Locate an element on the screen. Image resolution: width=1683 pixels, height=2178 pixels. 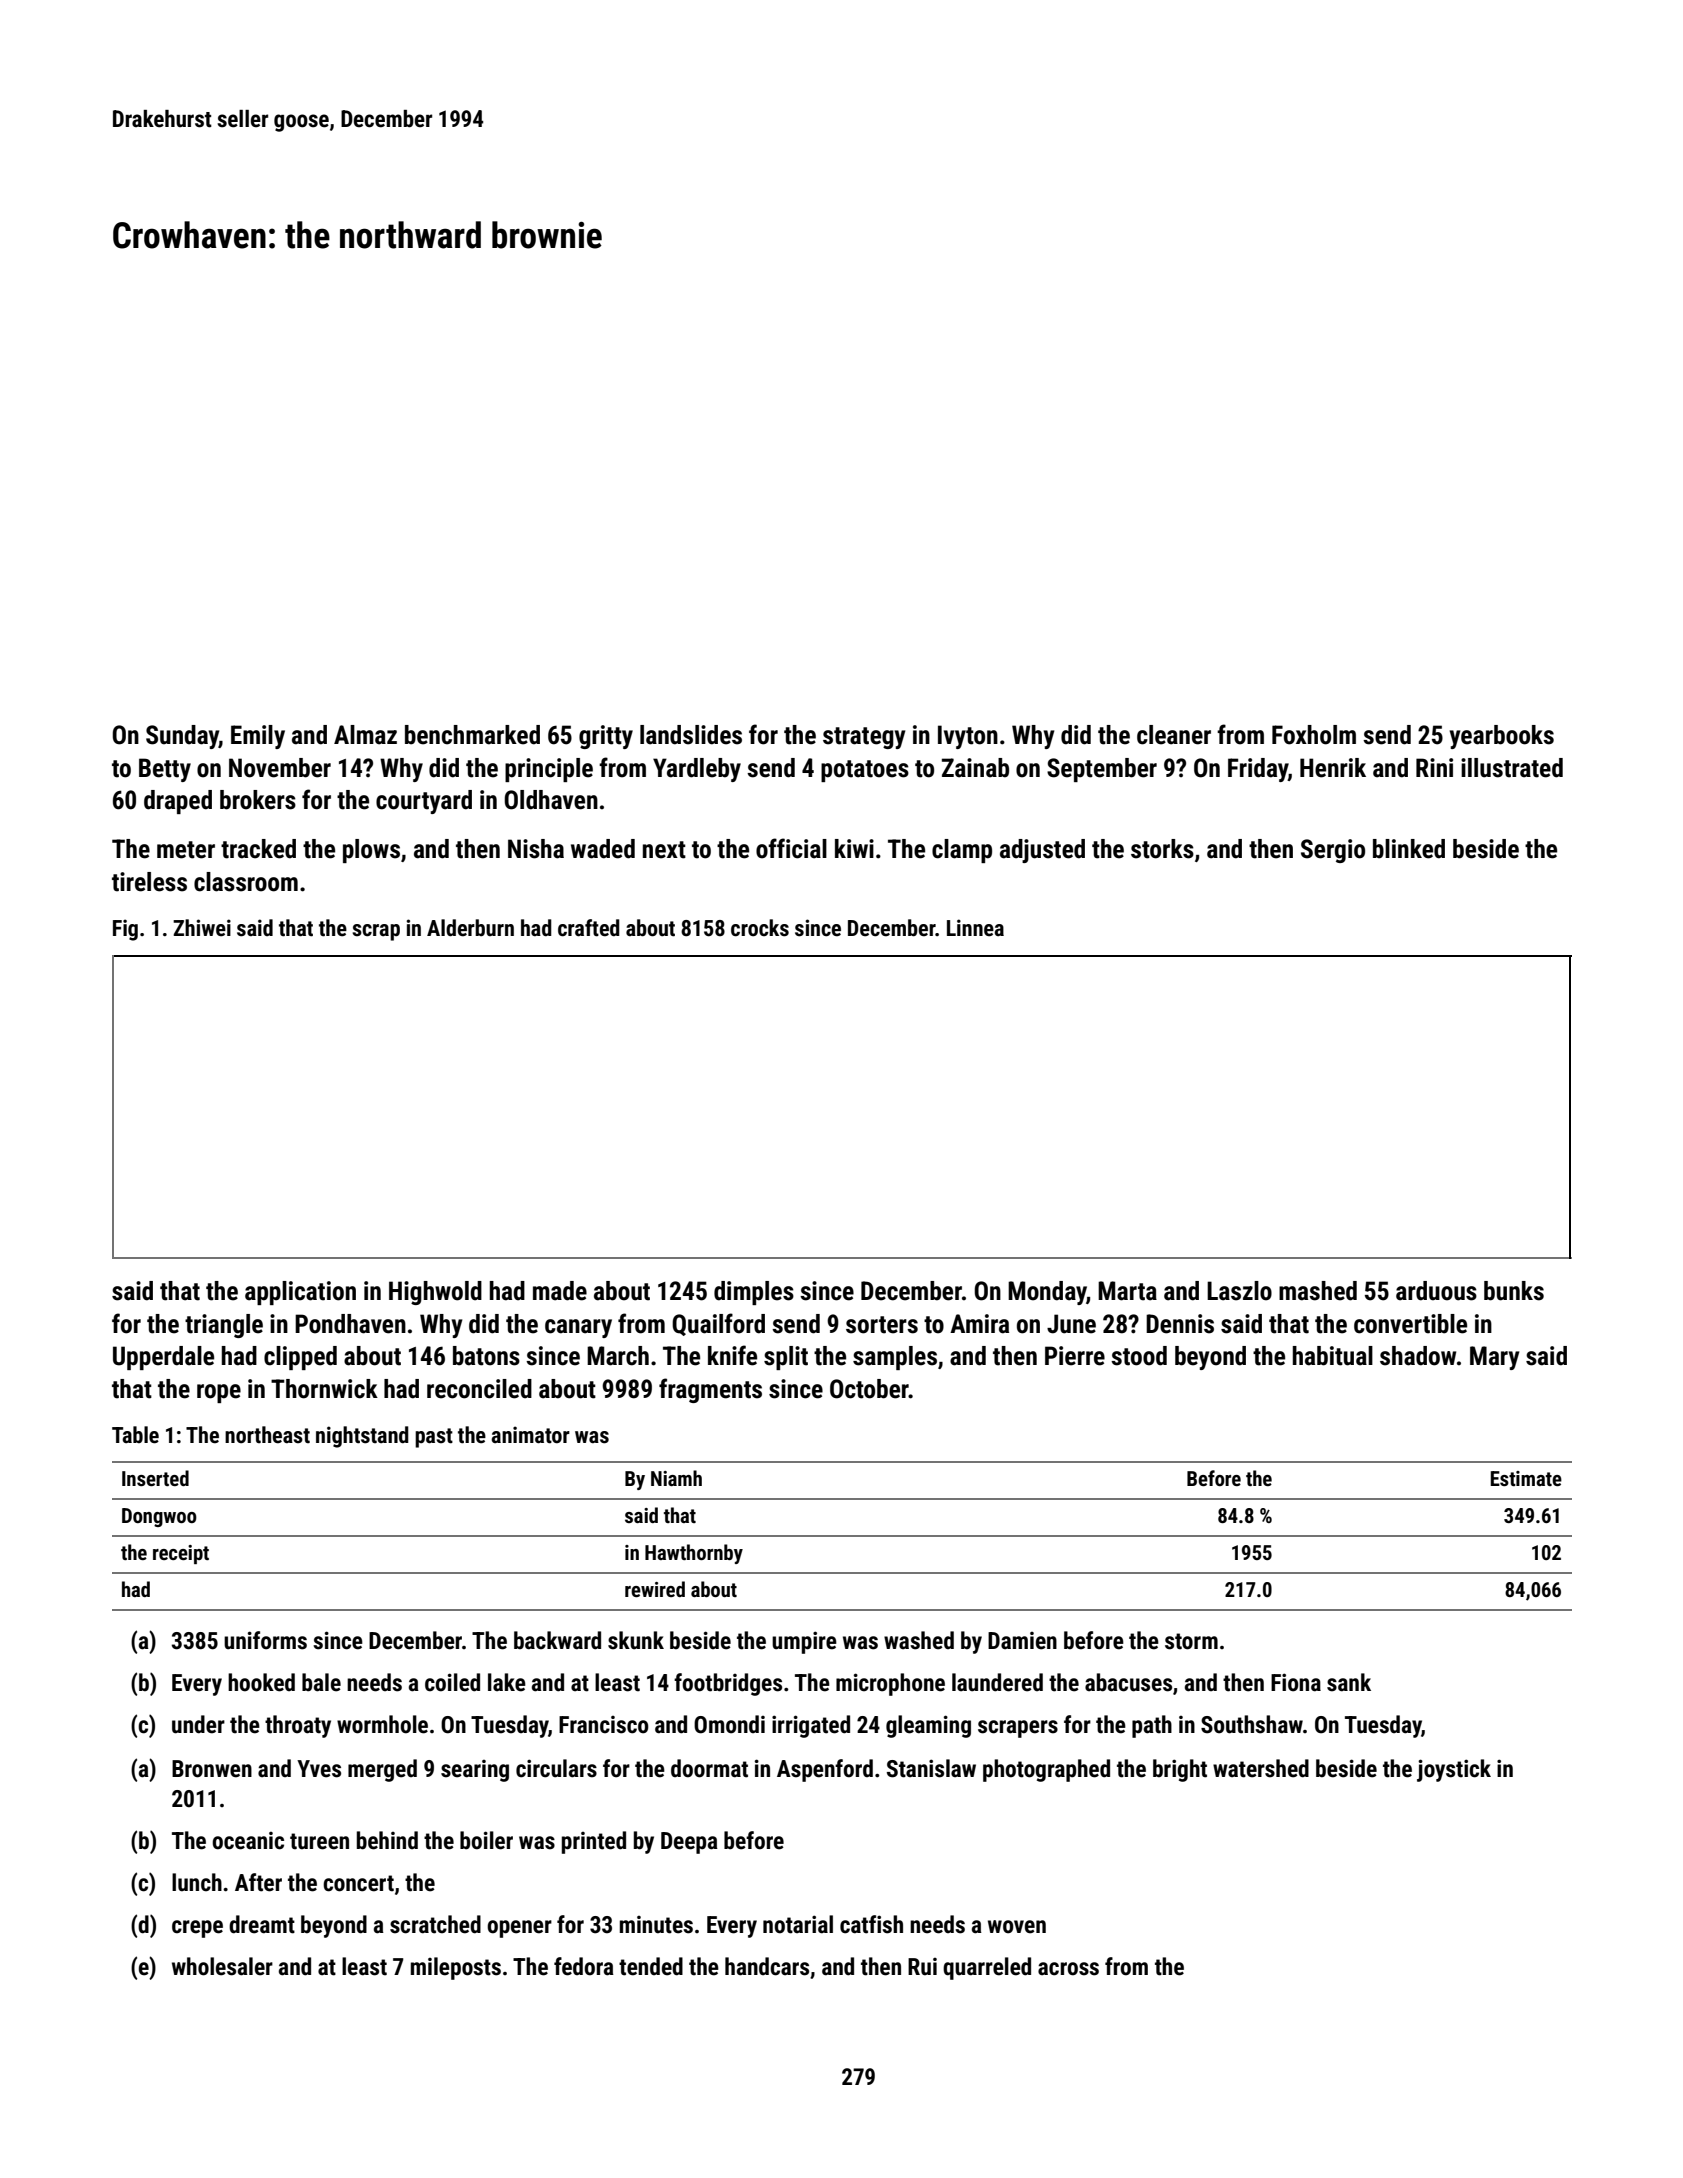
Sunday is located at coordinates (182, 737).
